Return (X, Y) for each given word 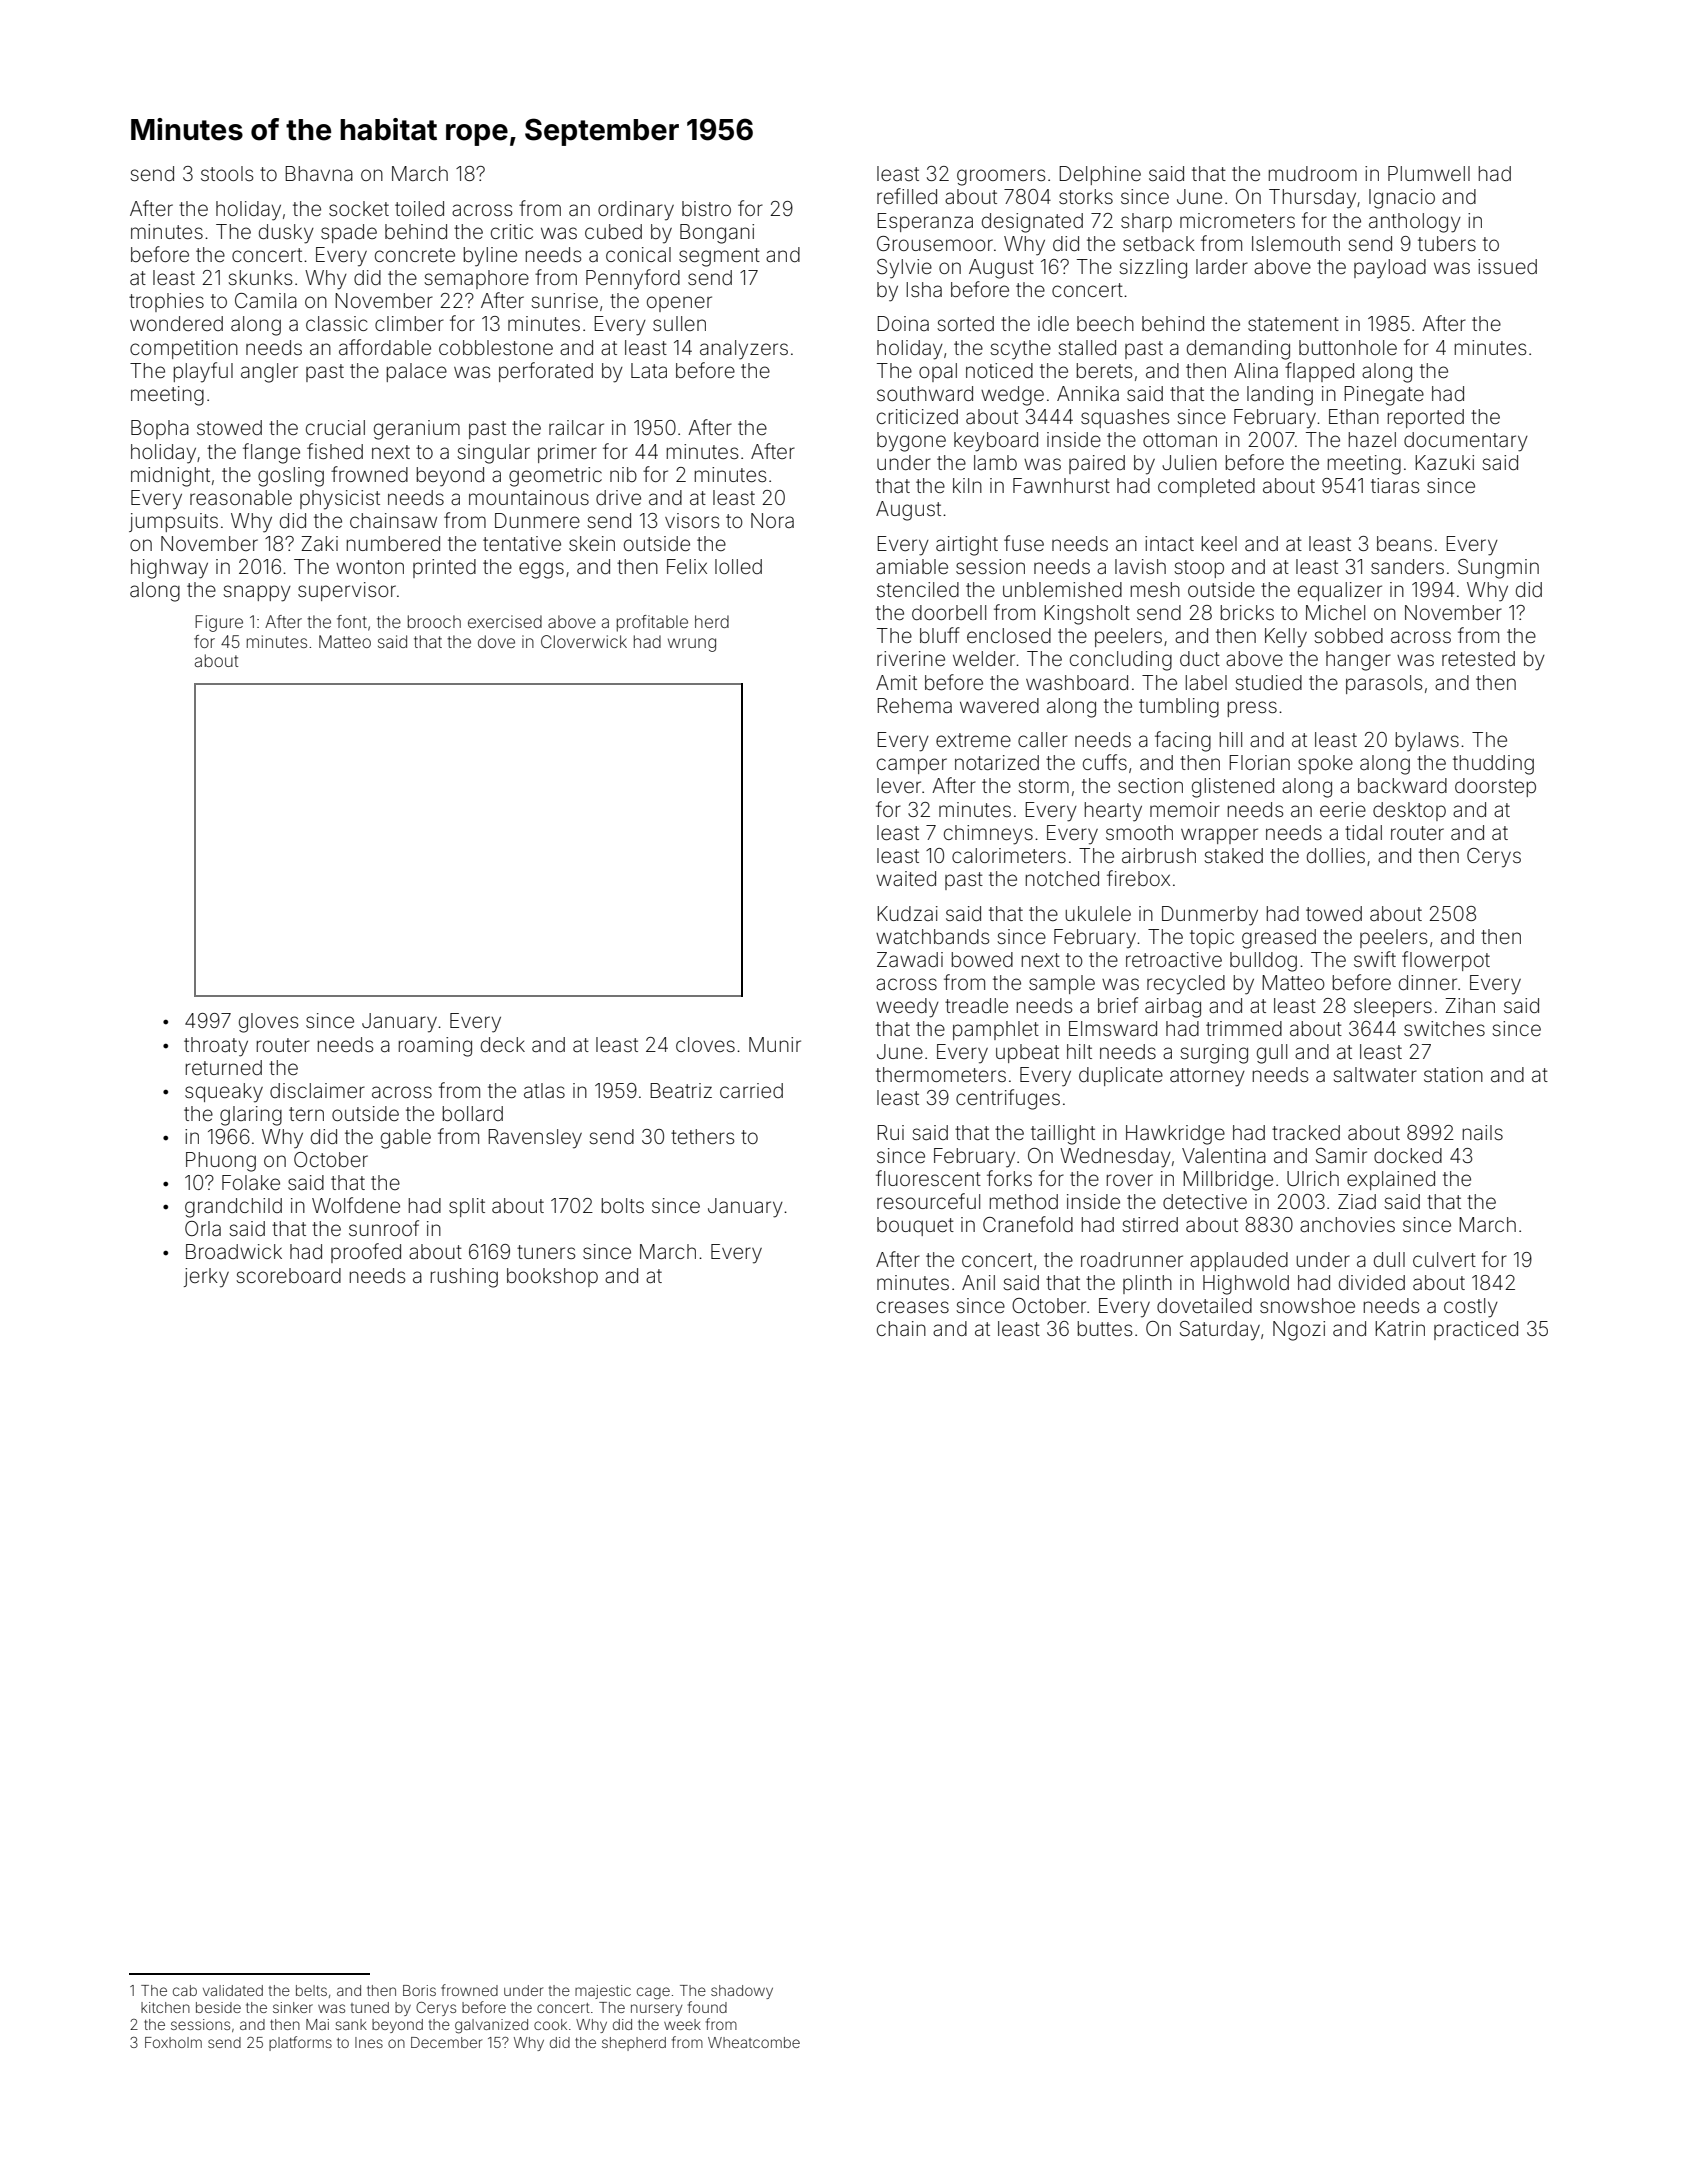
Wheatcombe (754, 2042)
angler (269, 373)
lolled (738, 566)
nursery (656, 2010)
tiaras (1395, 485)
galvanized (491, 2026)
